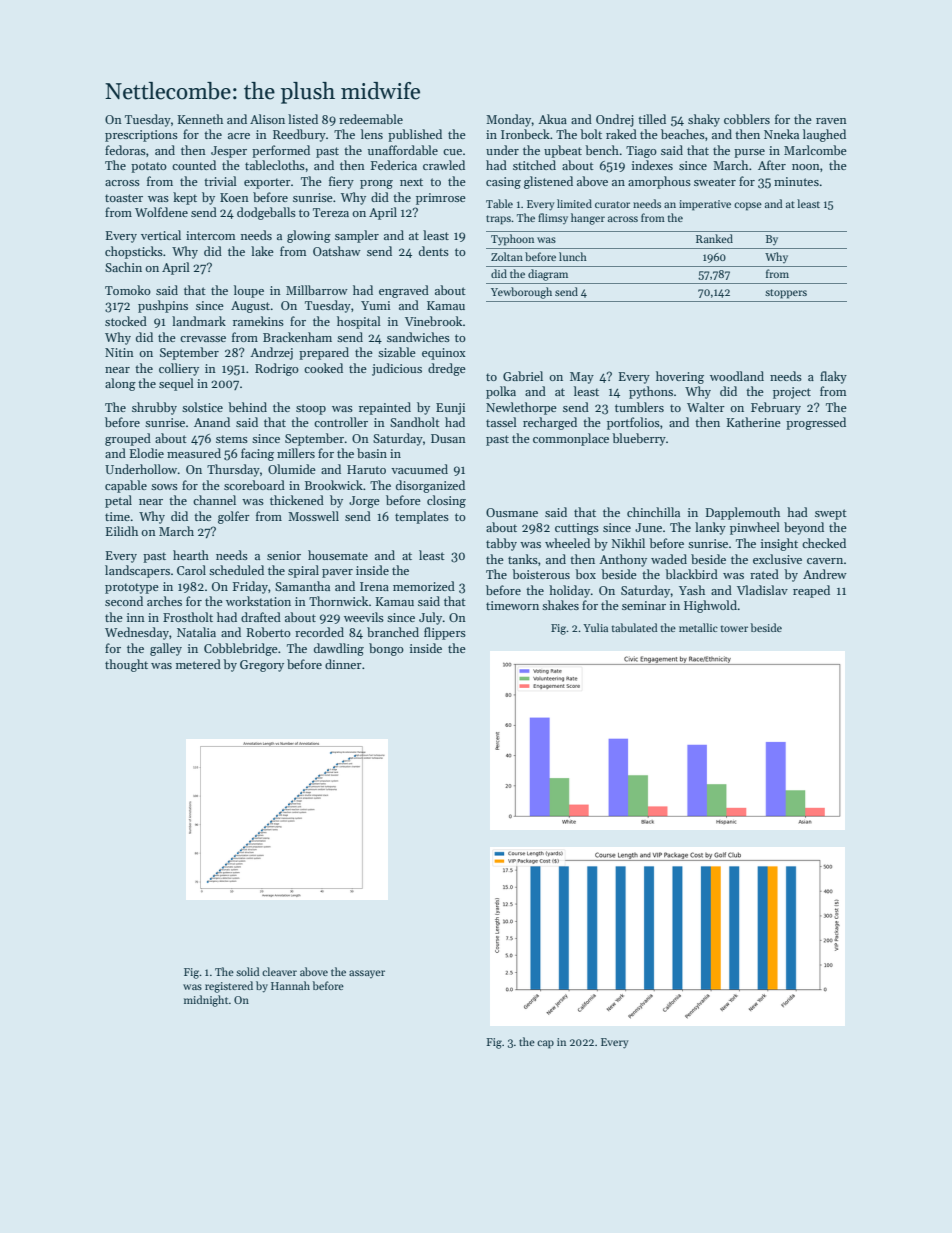  What do you see at coordinates (290, 985) in the page?
I see `Hannah` at bounding box center [290, 985].
